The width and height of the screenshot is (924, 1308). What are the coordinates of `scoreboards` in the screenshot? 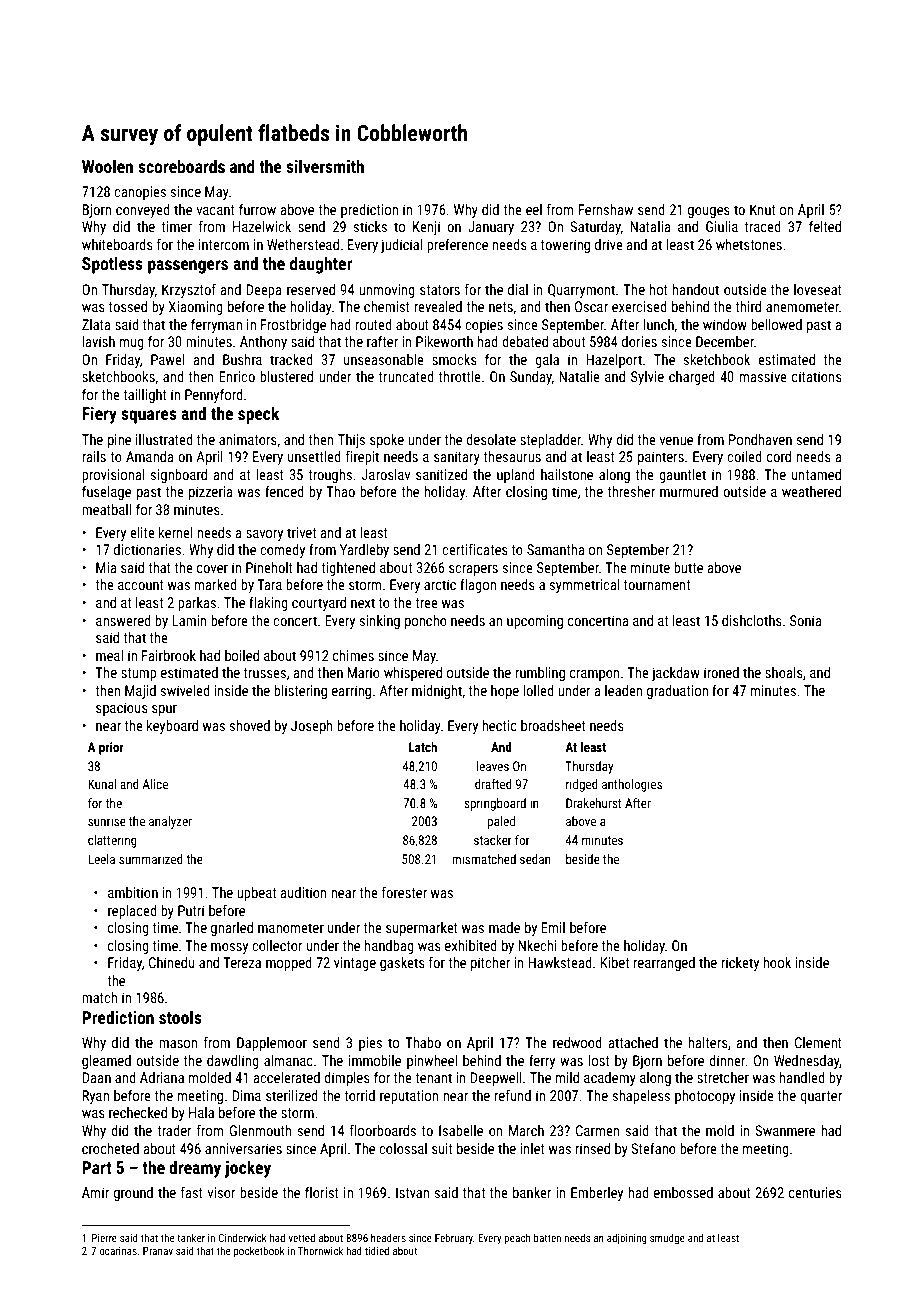 It's located at (181, 166).
